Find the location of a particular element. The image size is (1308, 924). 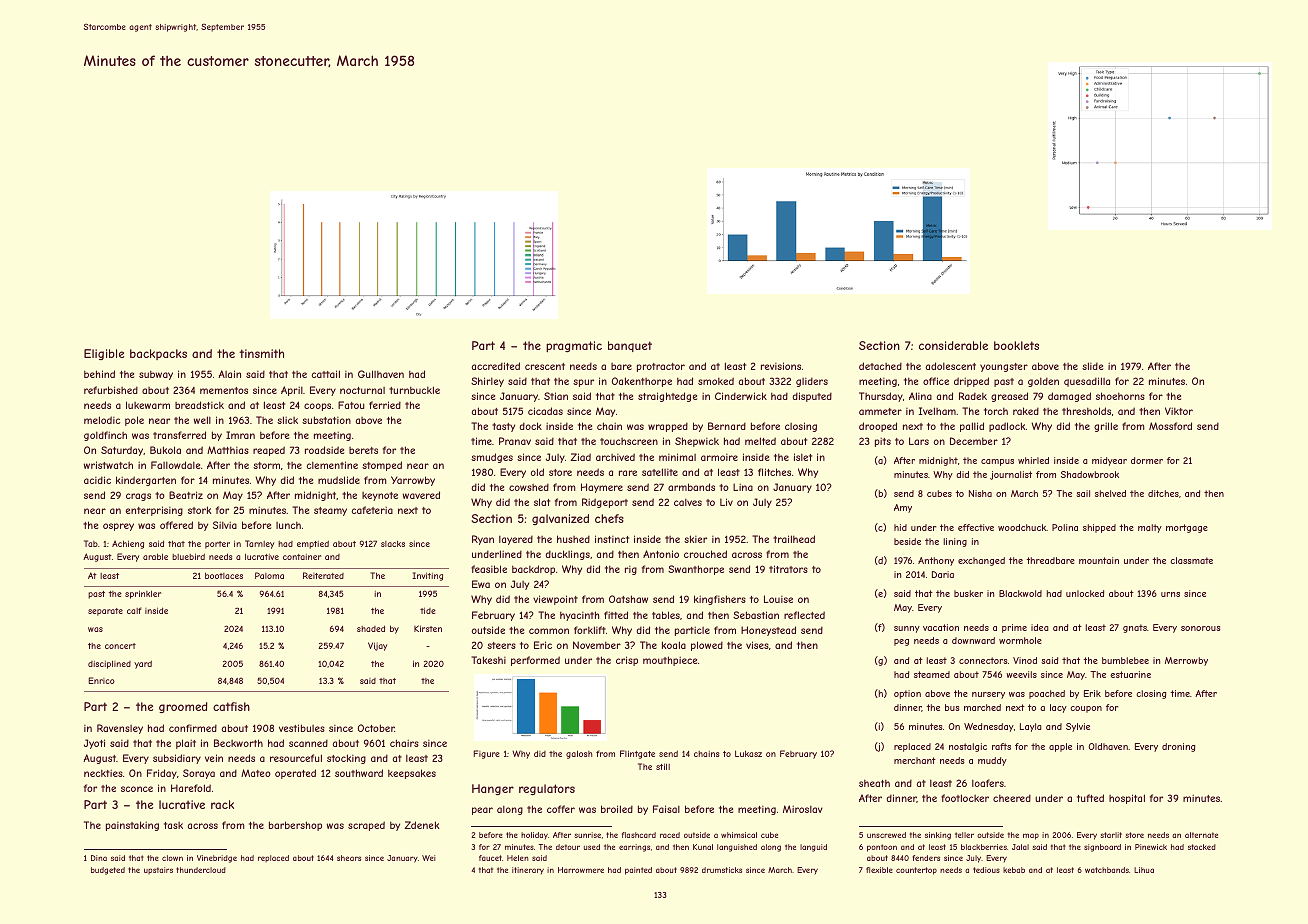

enterprising is located at coordinates (154, 511).
